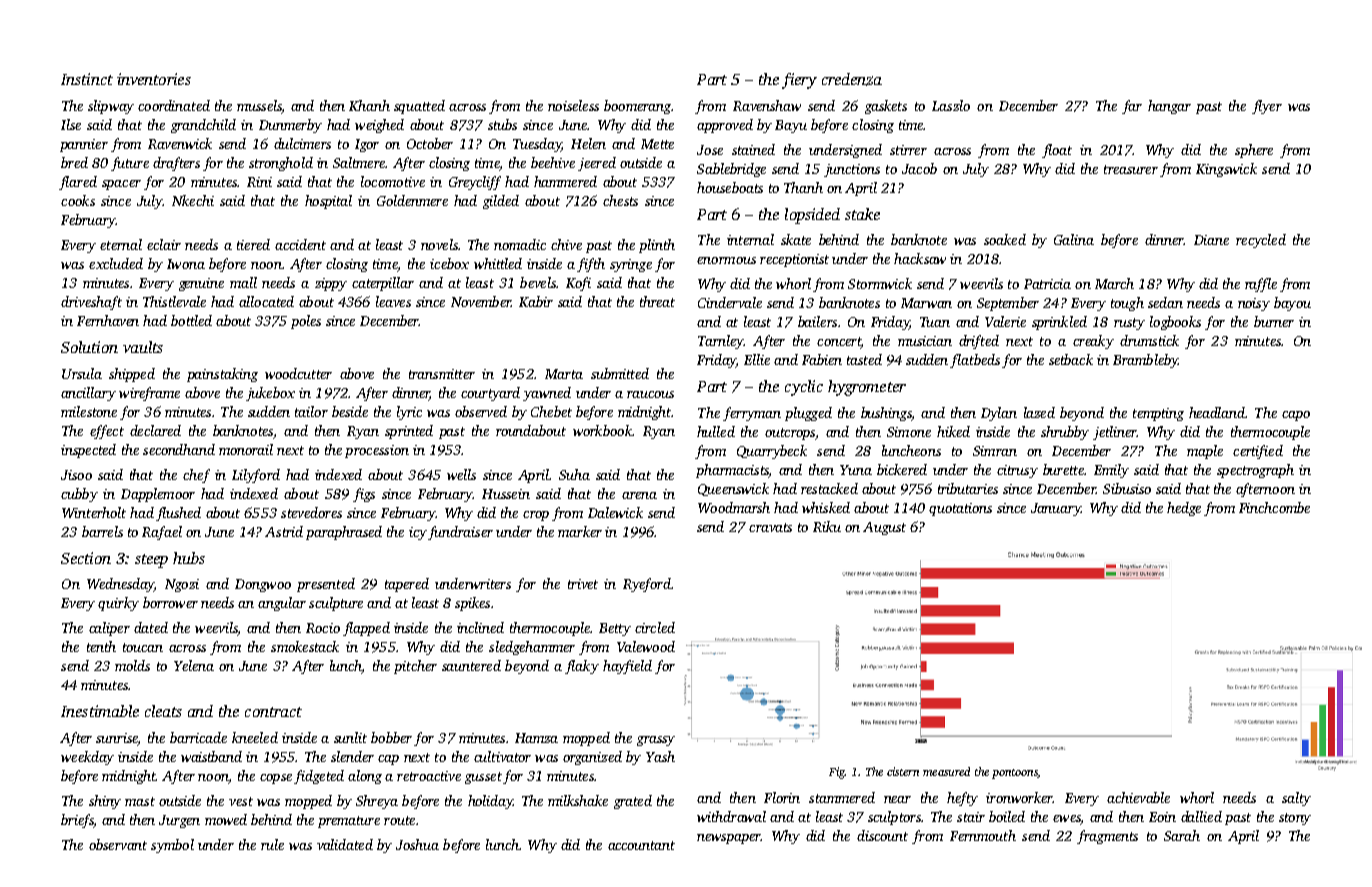  I want to click on rule, so click(272, 844).
